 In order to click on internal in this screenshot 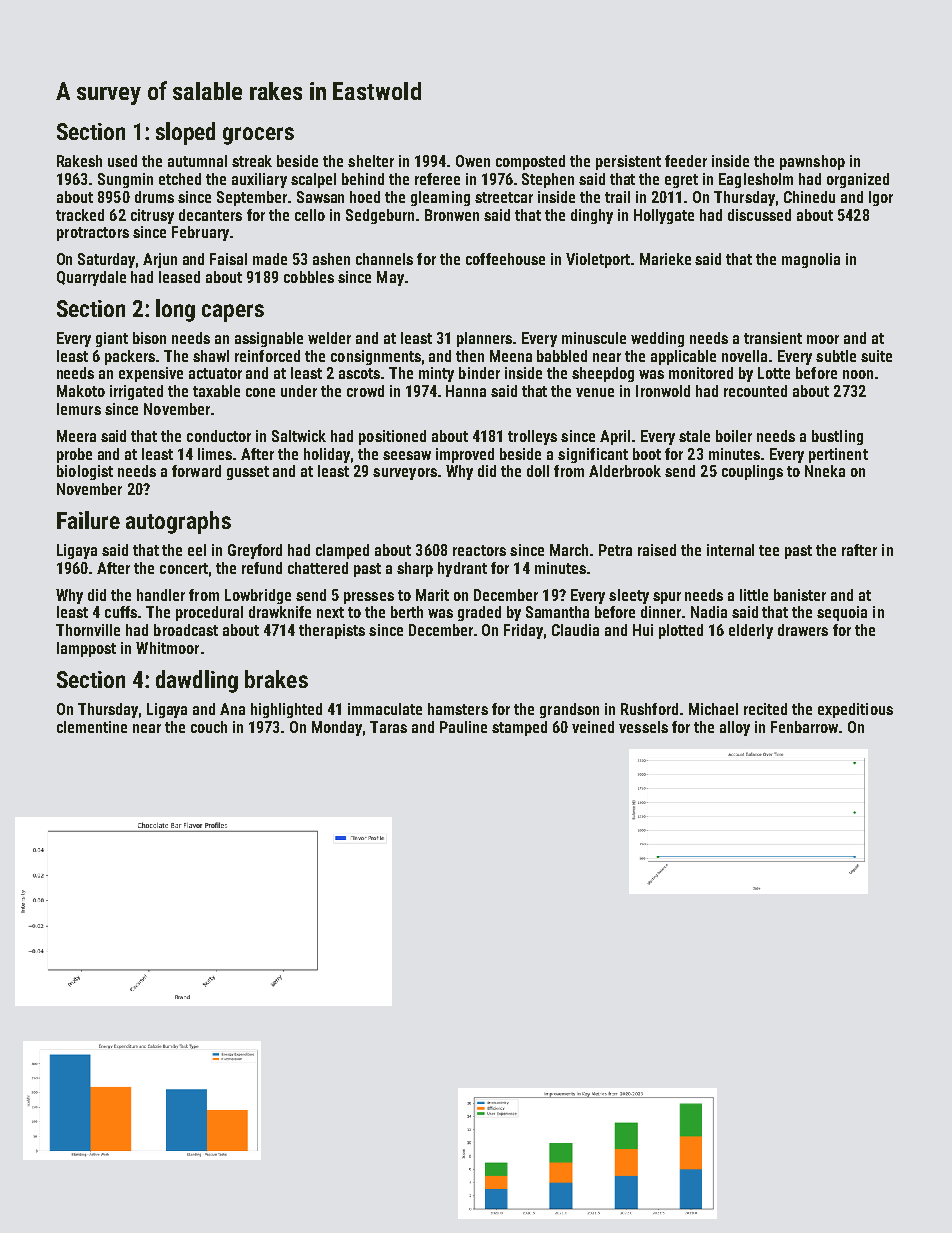, I will do `click(730, 550)`.
